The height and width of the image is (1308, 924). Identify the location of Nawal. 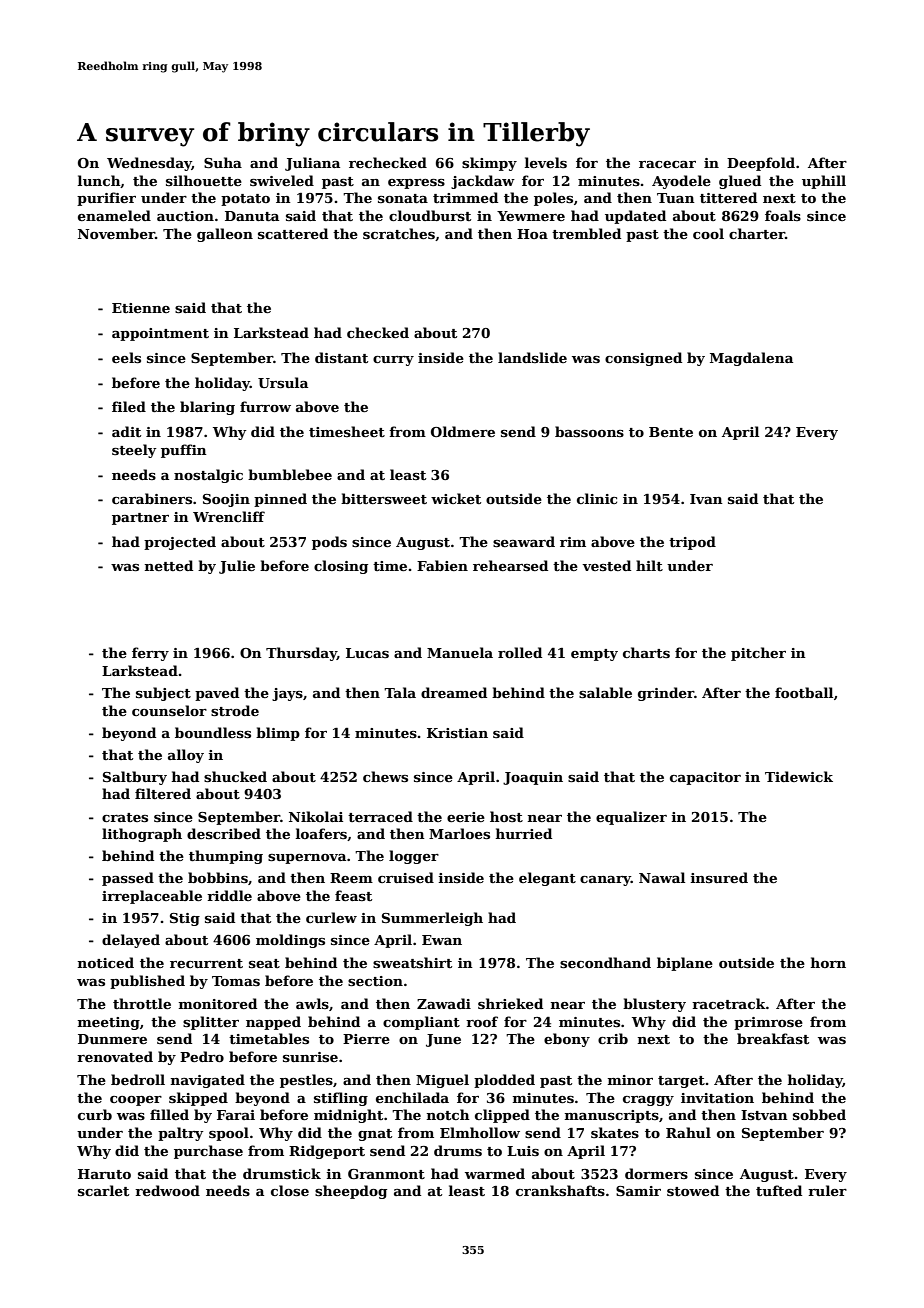
(662, 877).
